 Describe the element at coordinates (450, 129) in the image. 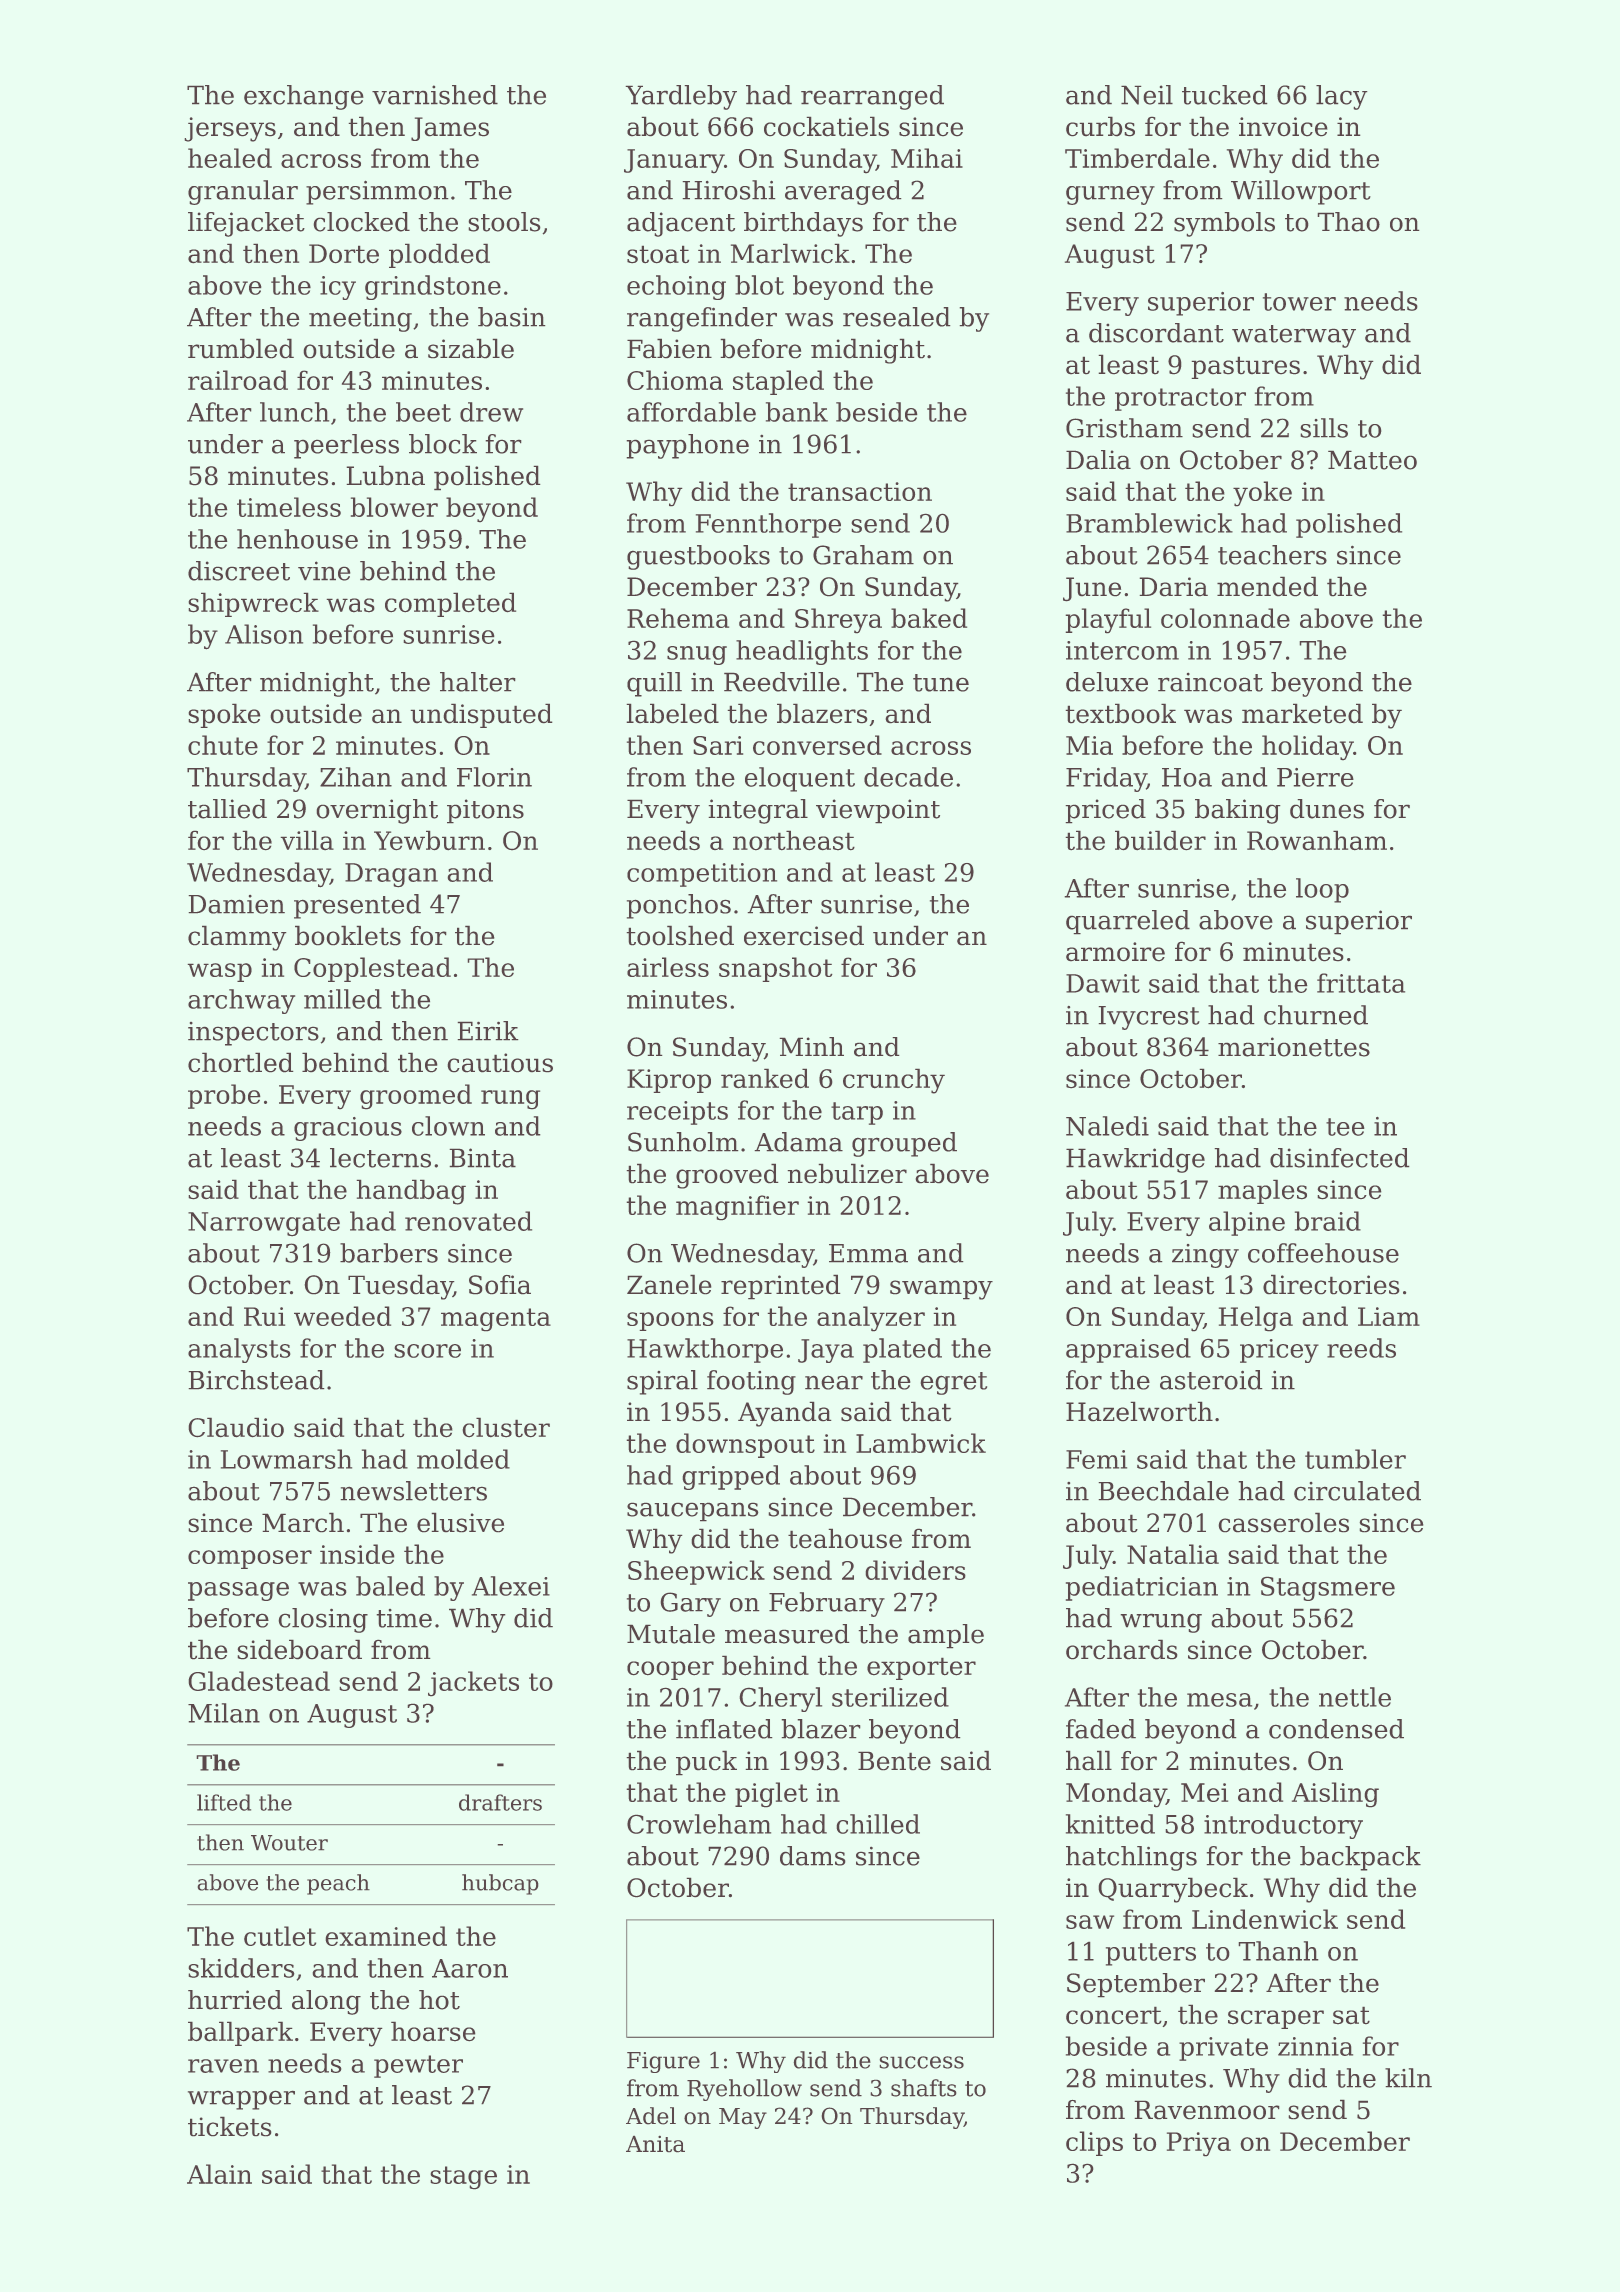

I see `James` at that location.
